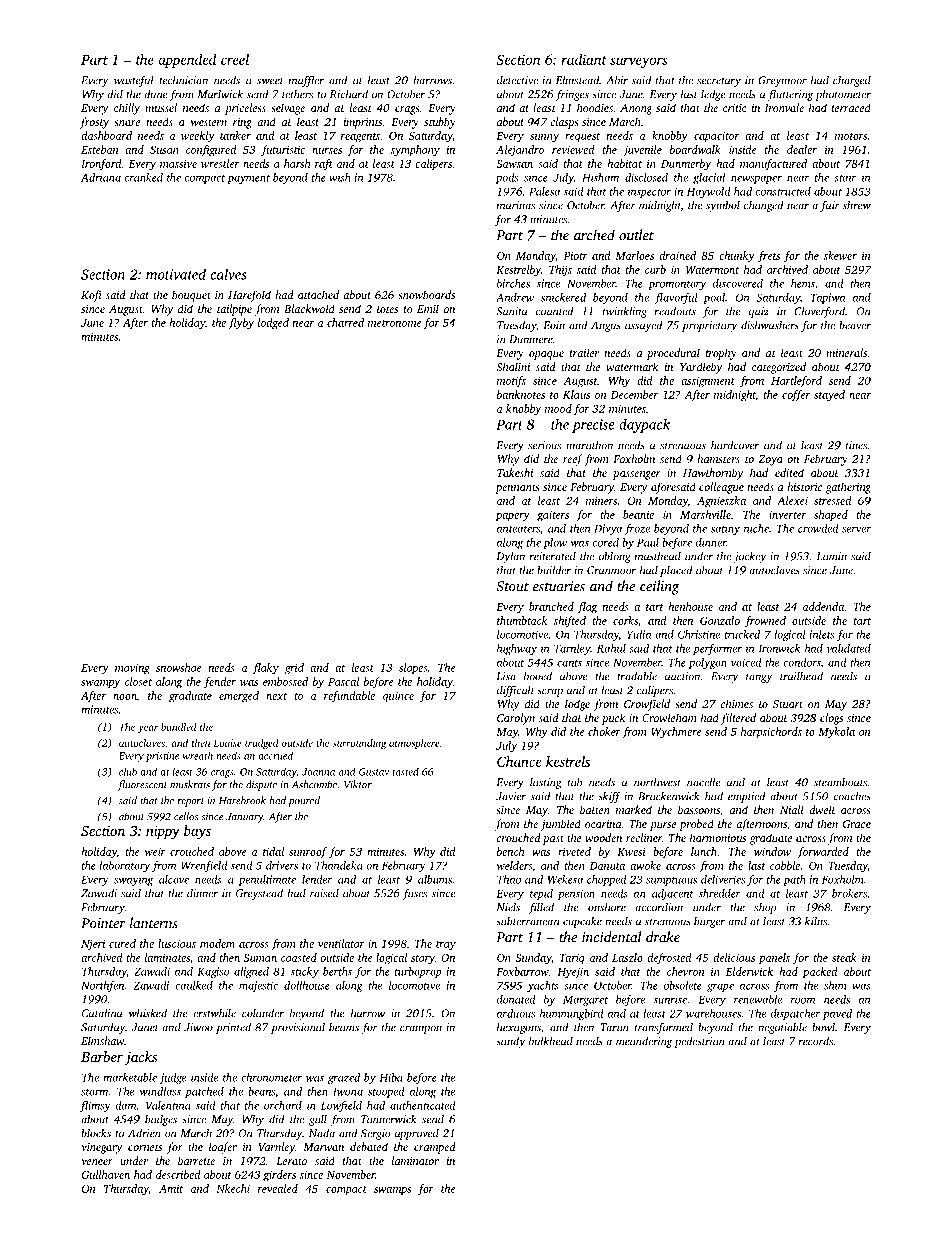  Describe the element at coordinates (584, 59) in the screenshot. I see `radiant` at that location.
